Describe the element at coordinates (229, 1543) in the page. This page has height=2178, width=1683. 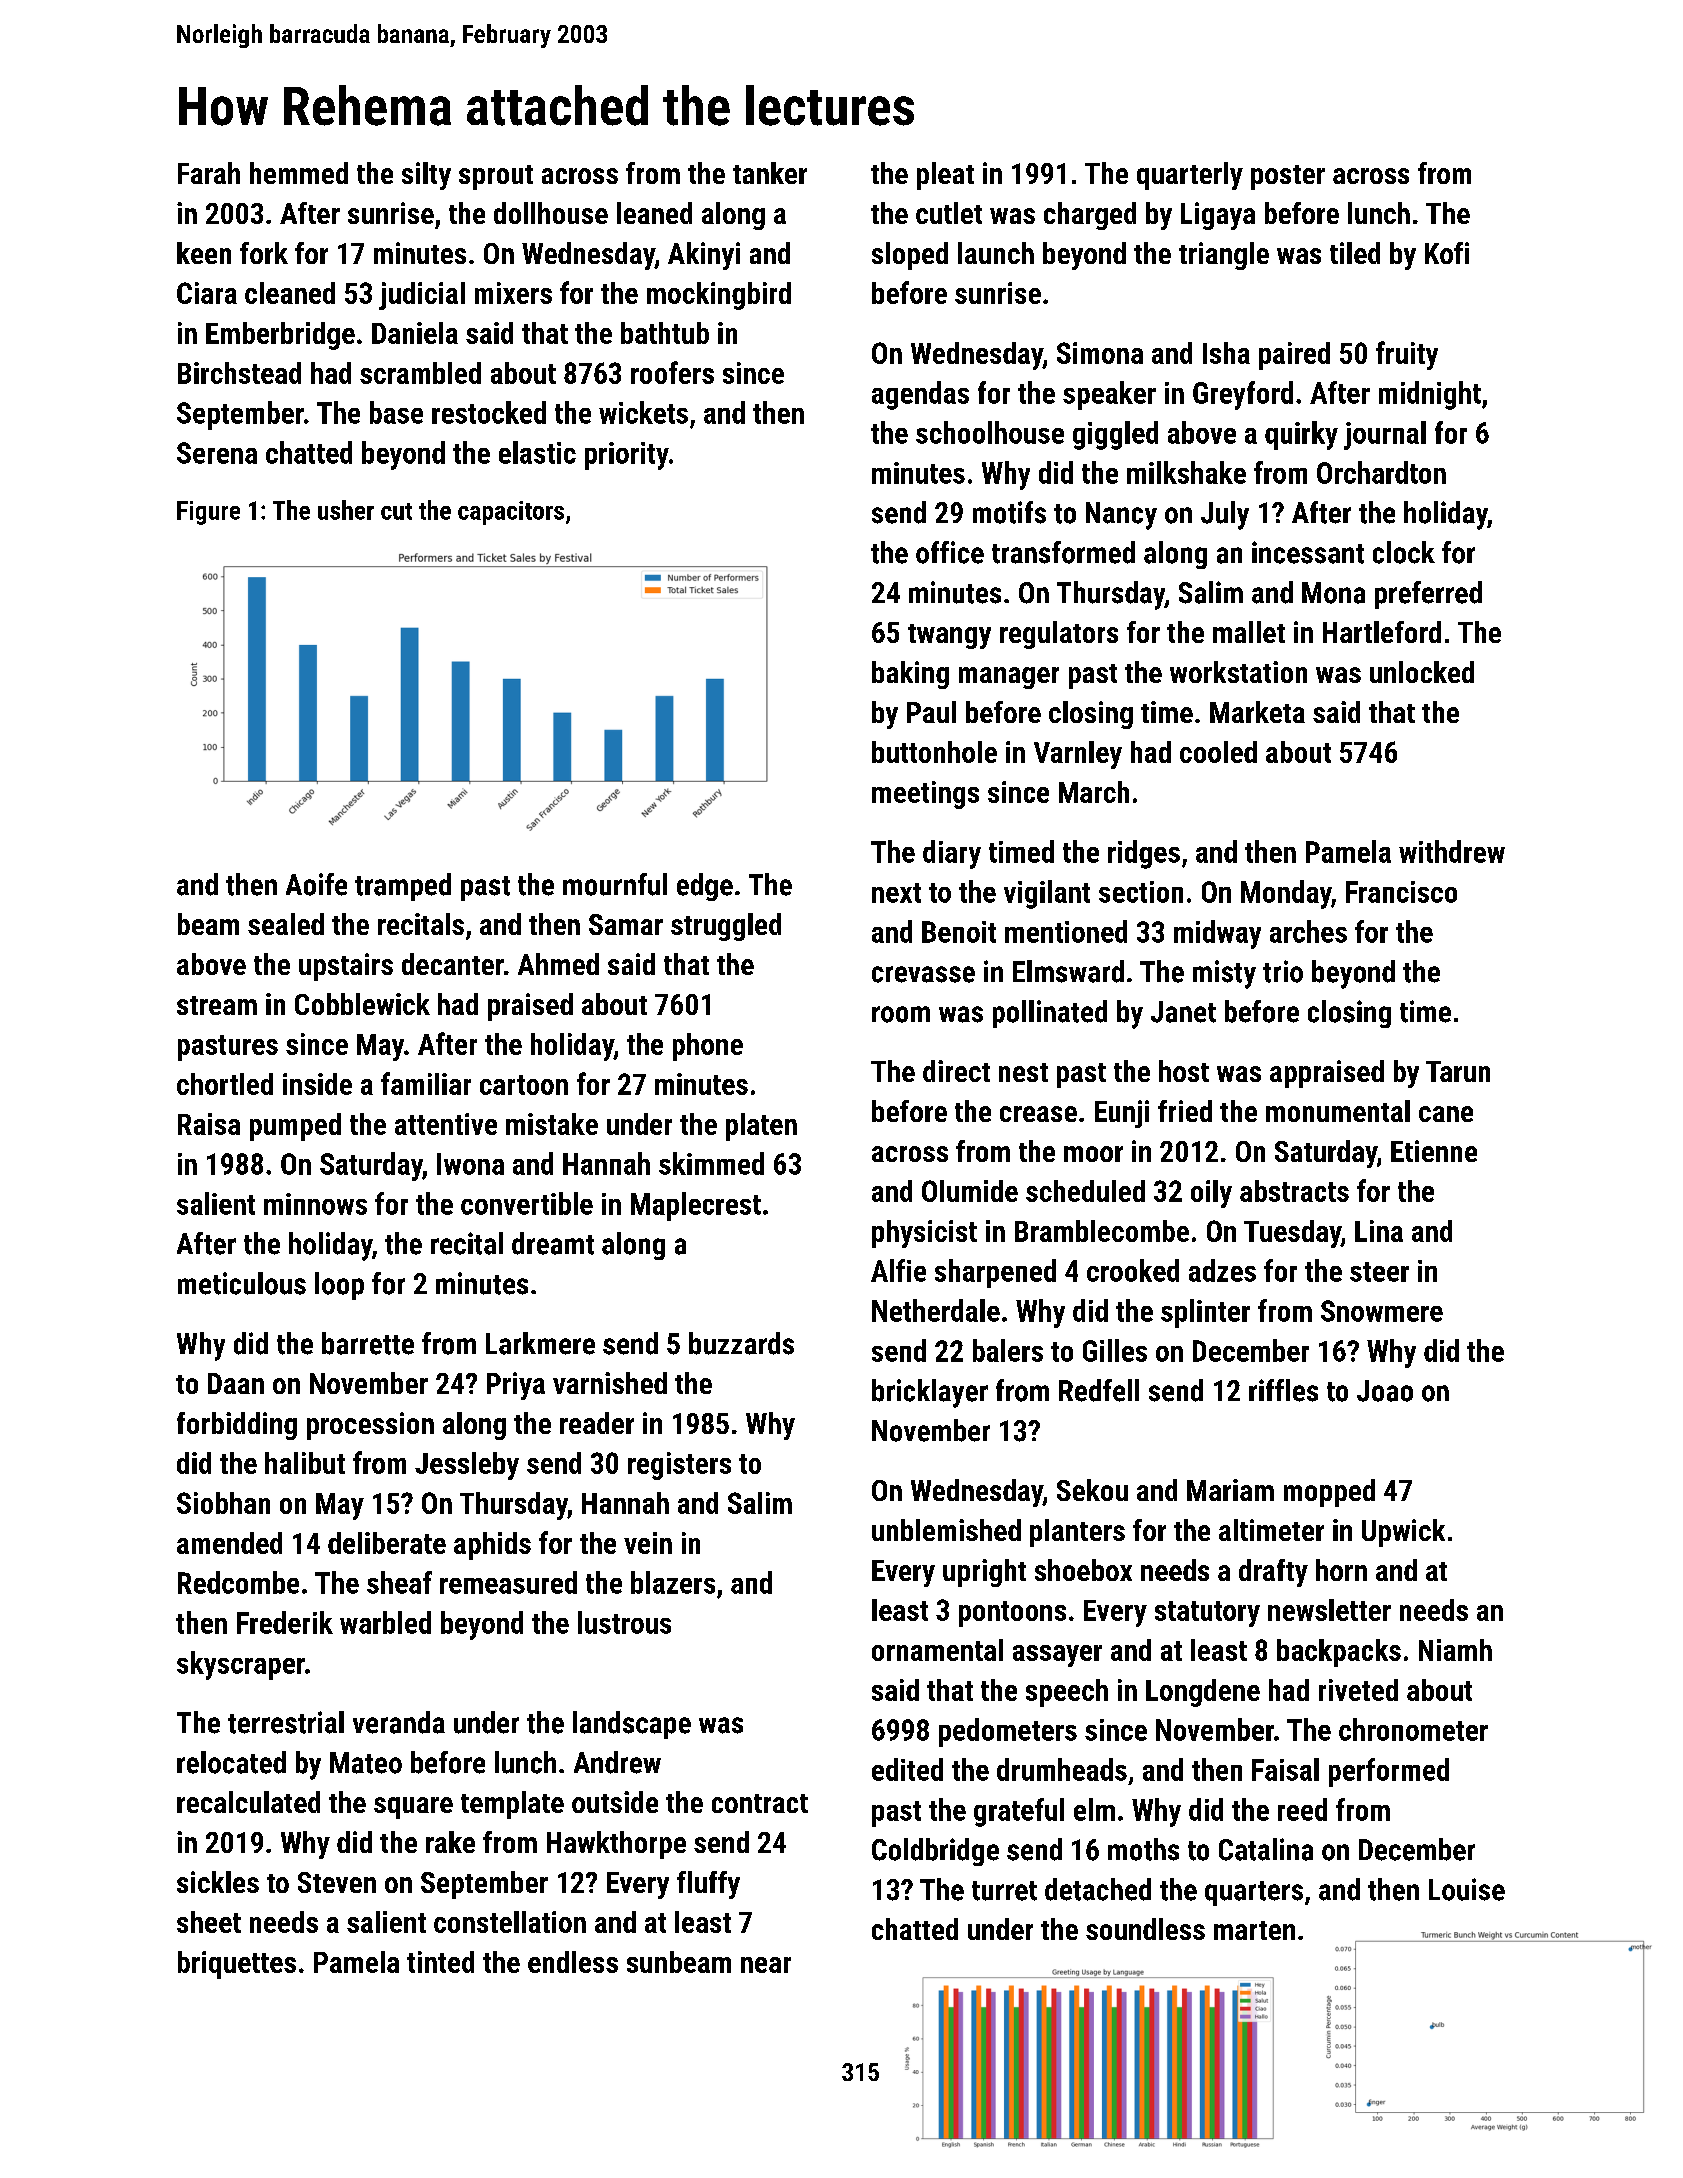
I see `amended` at that location.
